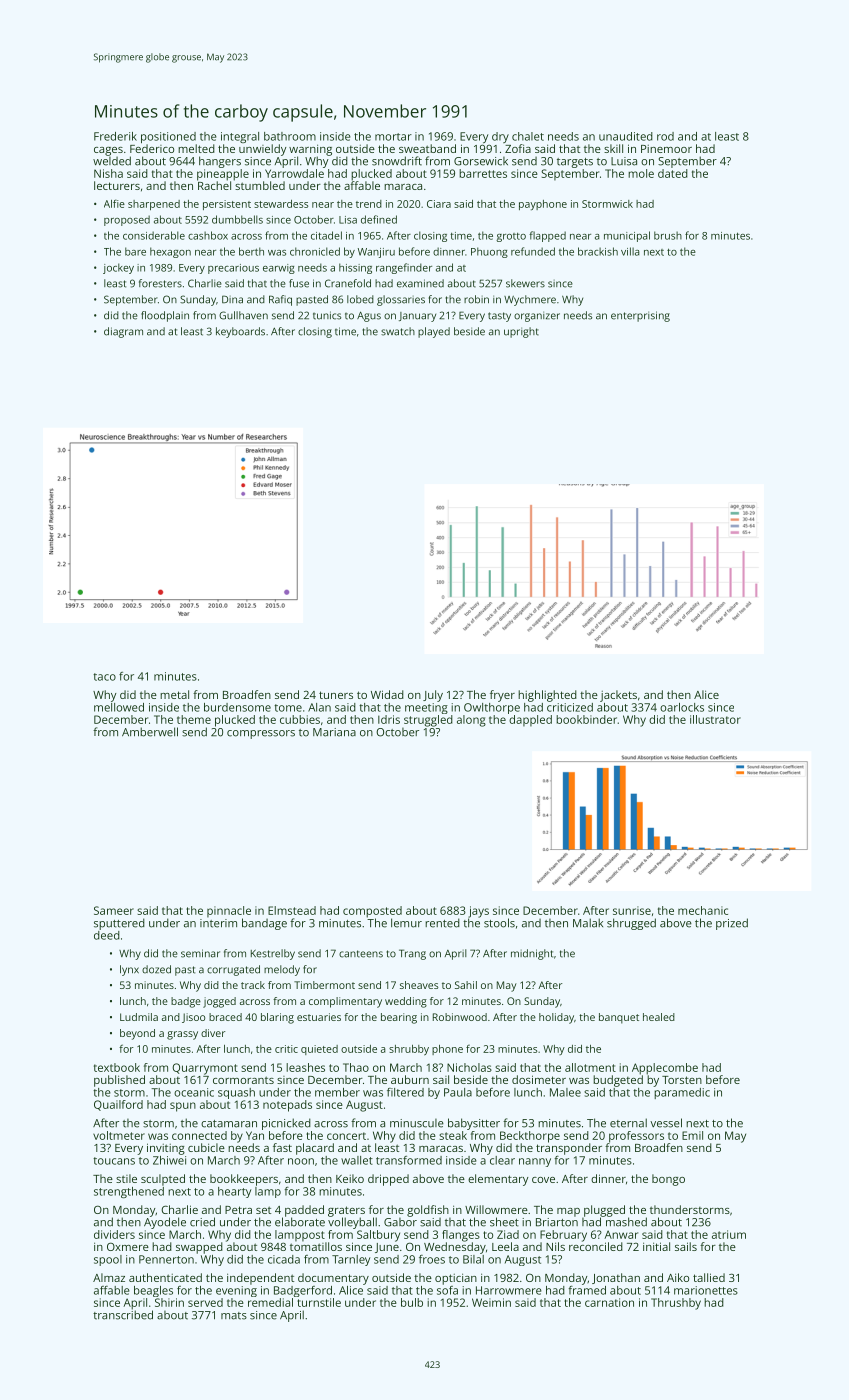 This page has height=1400, width=849. What do you see at coordinates (114, 203) in the page?
I see `Alfie` at bounding box center [114, 203].
